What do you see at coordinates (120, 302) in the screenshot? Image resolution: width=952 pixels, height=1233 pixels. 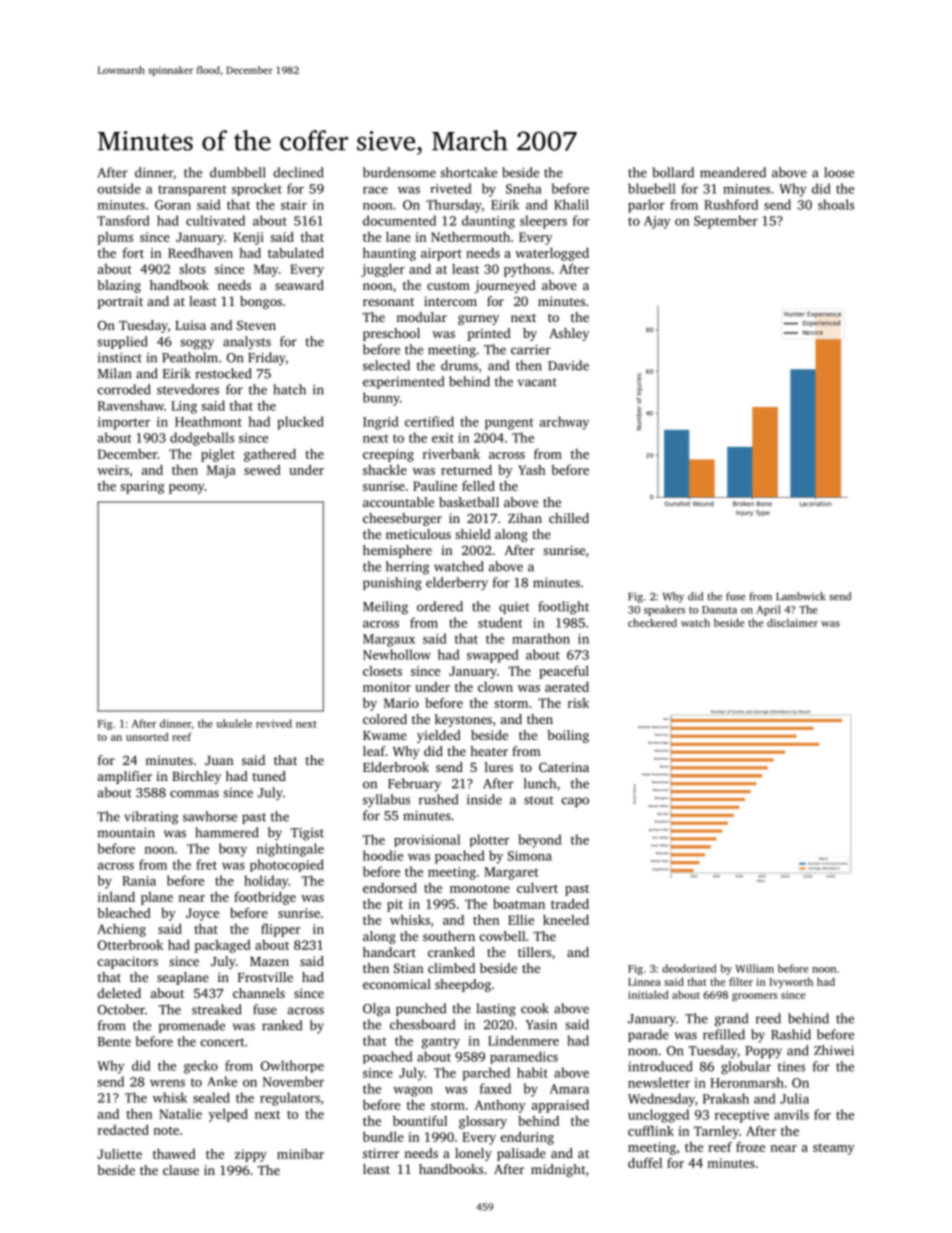 I see `portrait` at bounding box center [120, 302].
